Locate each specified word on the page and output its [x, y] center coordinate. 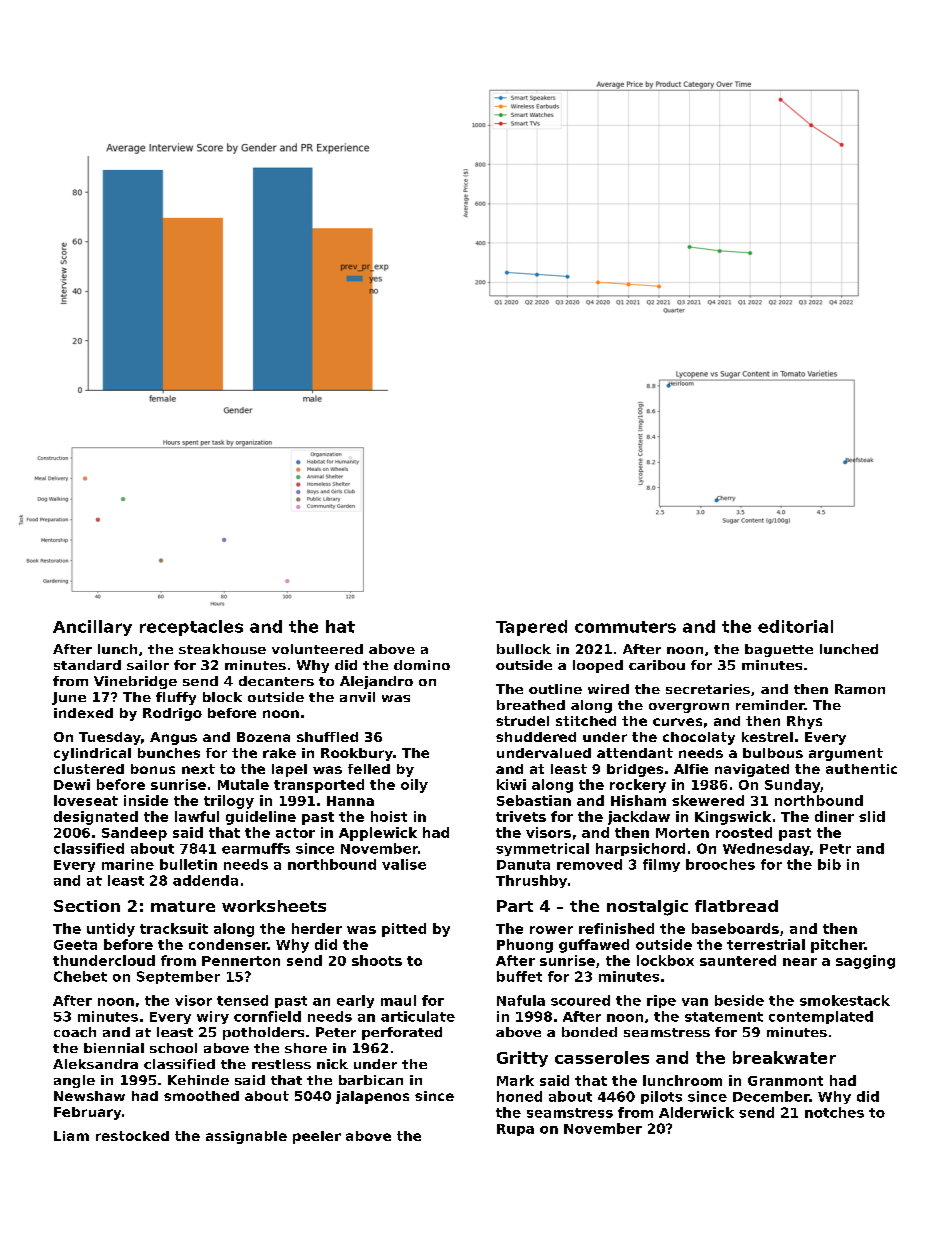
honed [519, 1096]
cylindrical [92, 754]
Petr [835, 849]
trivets [521, 816]
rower [551, 930]
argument [846, 754]
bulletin [188, 864]
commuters [625, 627]
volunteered [317, 649]
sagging [865, 962]
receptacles [191, 628]
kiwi [511, 784]
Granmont [785, 1081]
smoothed [201, 1096]
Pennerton [241, 961]
